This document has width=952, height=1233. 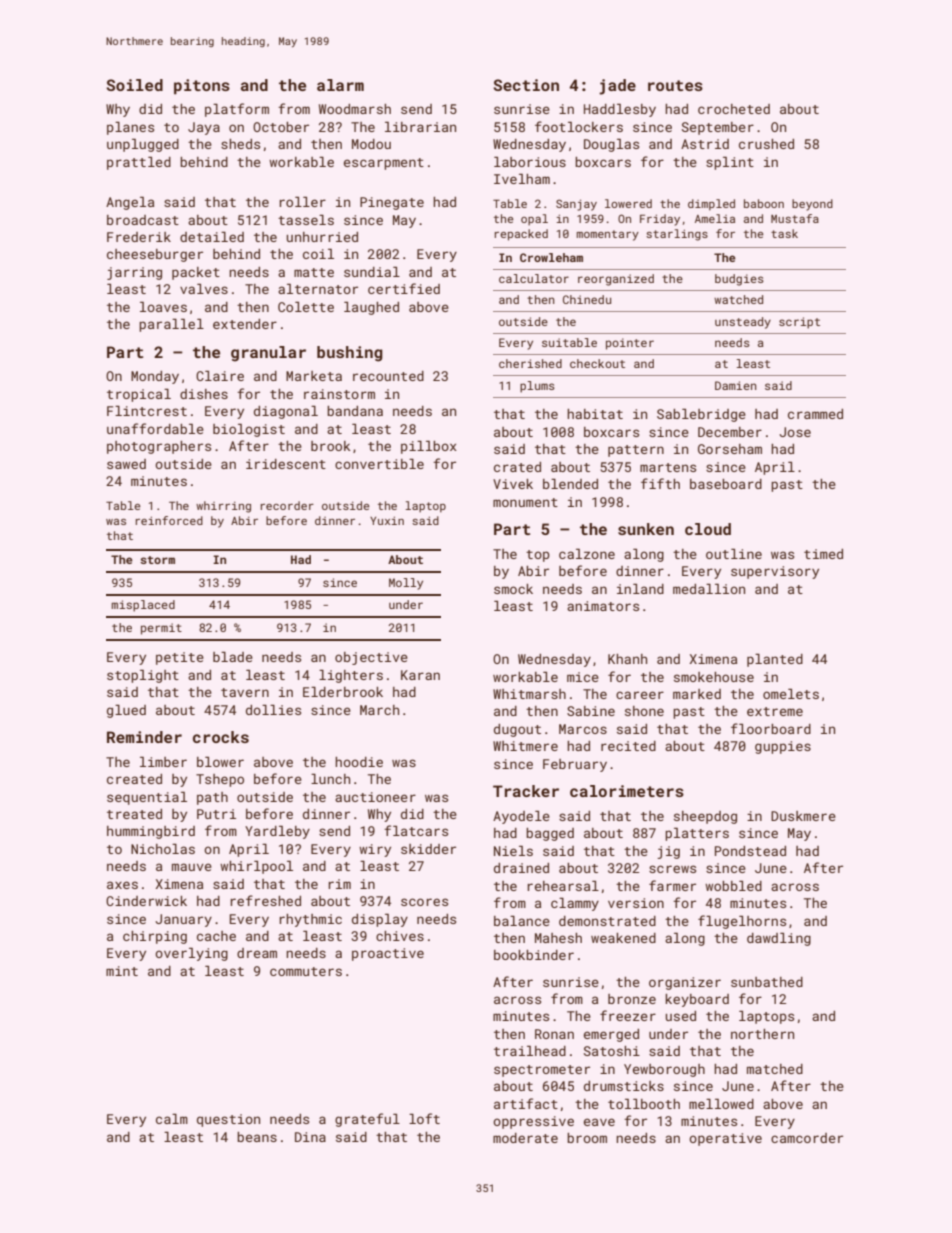 I want to click on dawdling, so click(x=779, y=939).
